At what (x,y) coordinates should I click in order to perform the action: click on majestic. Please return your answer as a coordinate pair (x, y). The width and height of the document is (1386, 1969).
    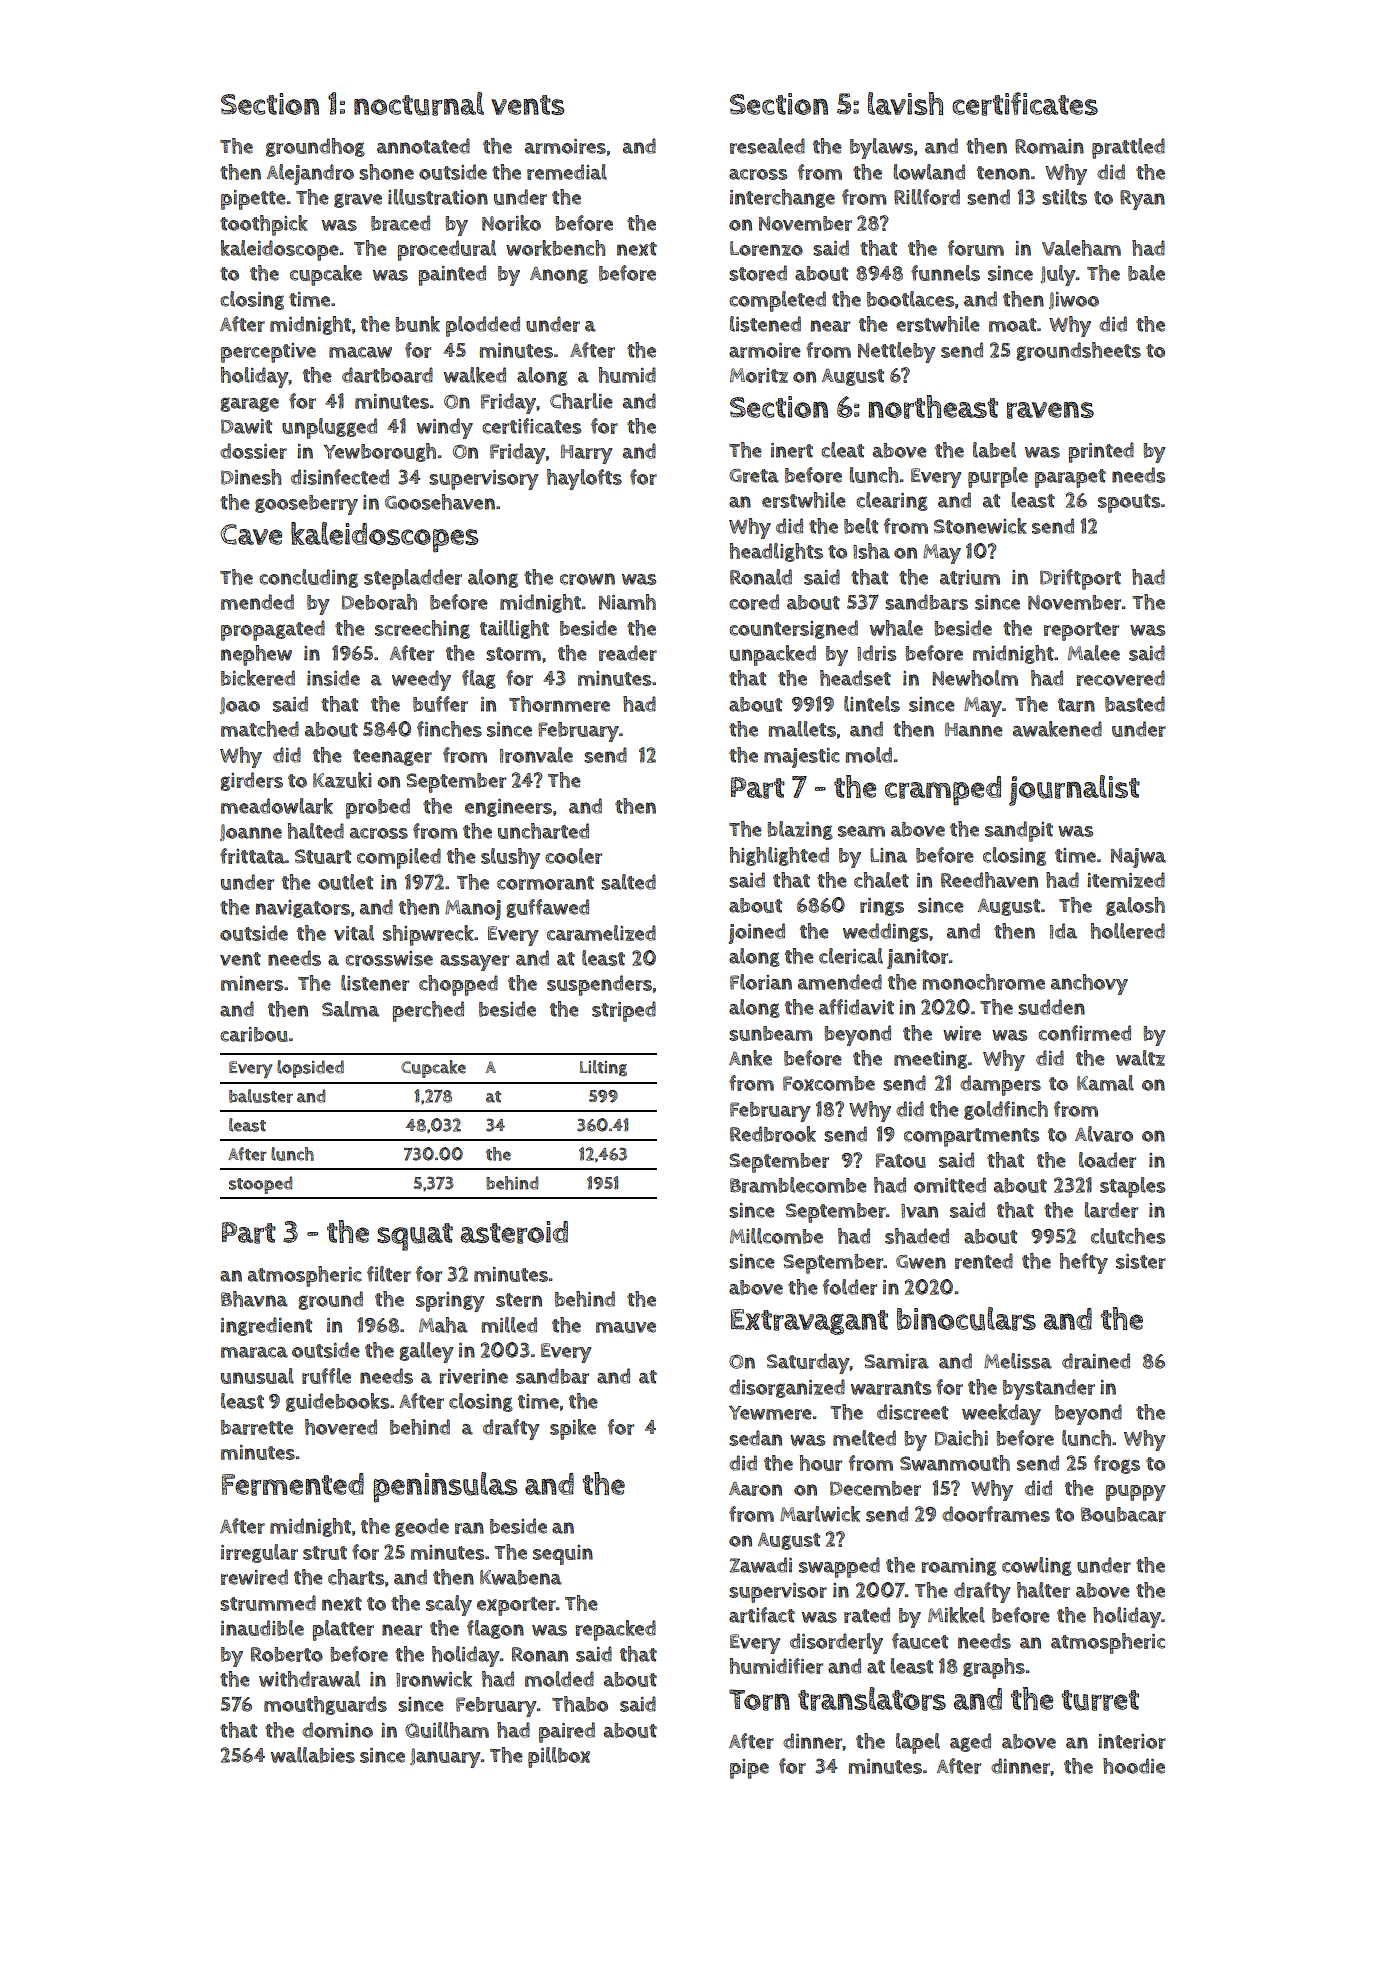
    Looking at the image, I should click on (802, 758).
